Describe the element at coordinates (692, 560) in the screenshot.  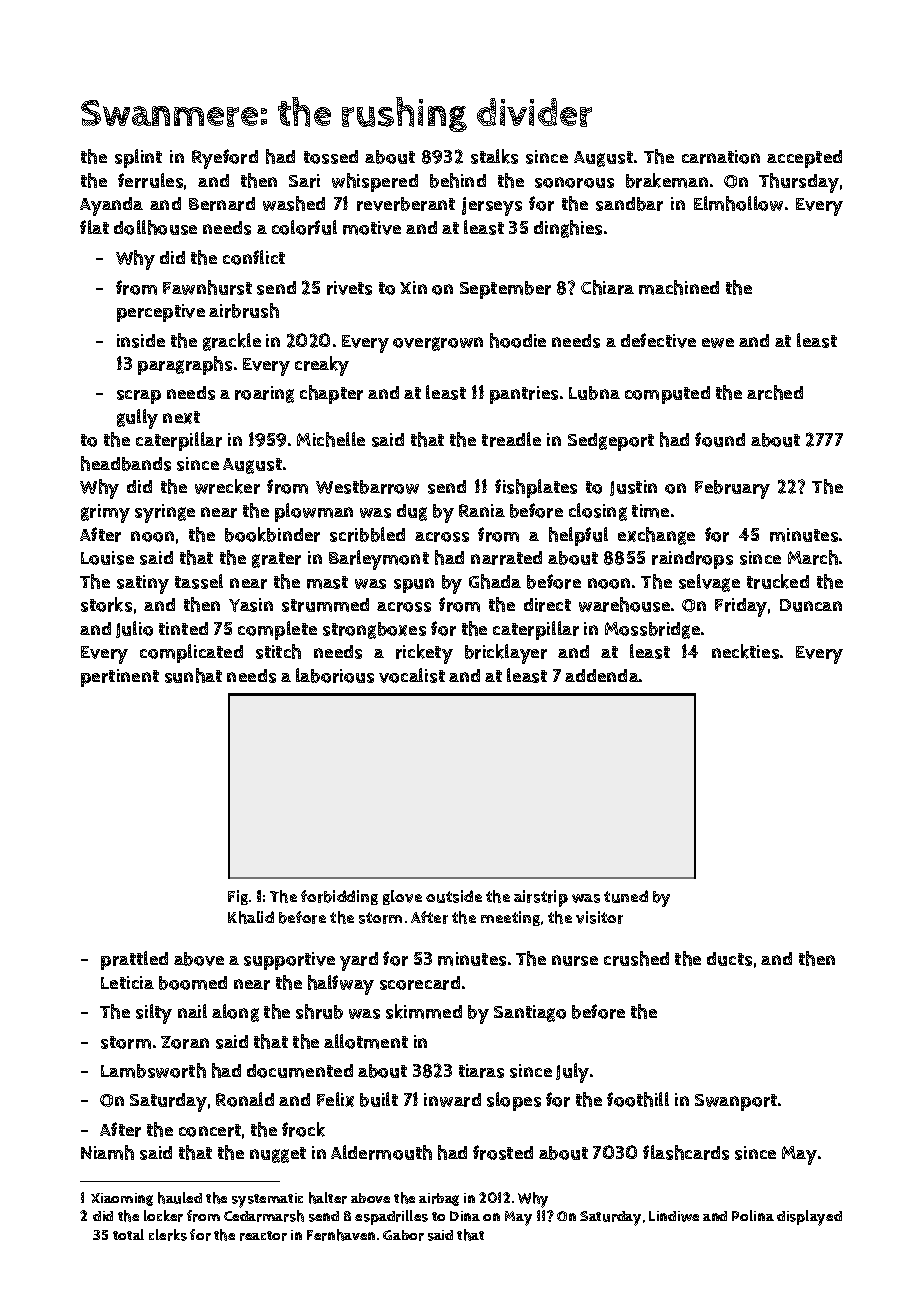
I see `raindrops` at that location.
